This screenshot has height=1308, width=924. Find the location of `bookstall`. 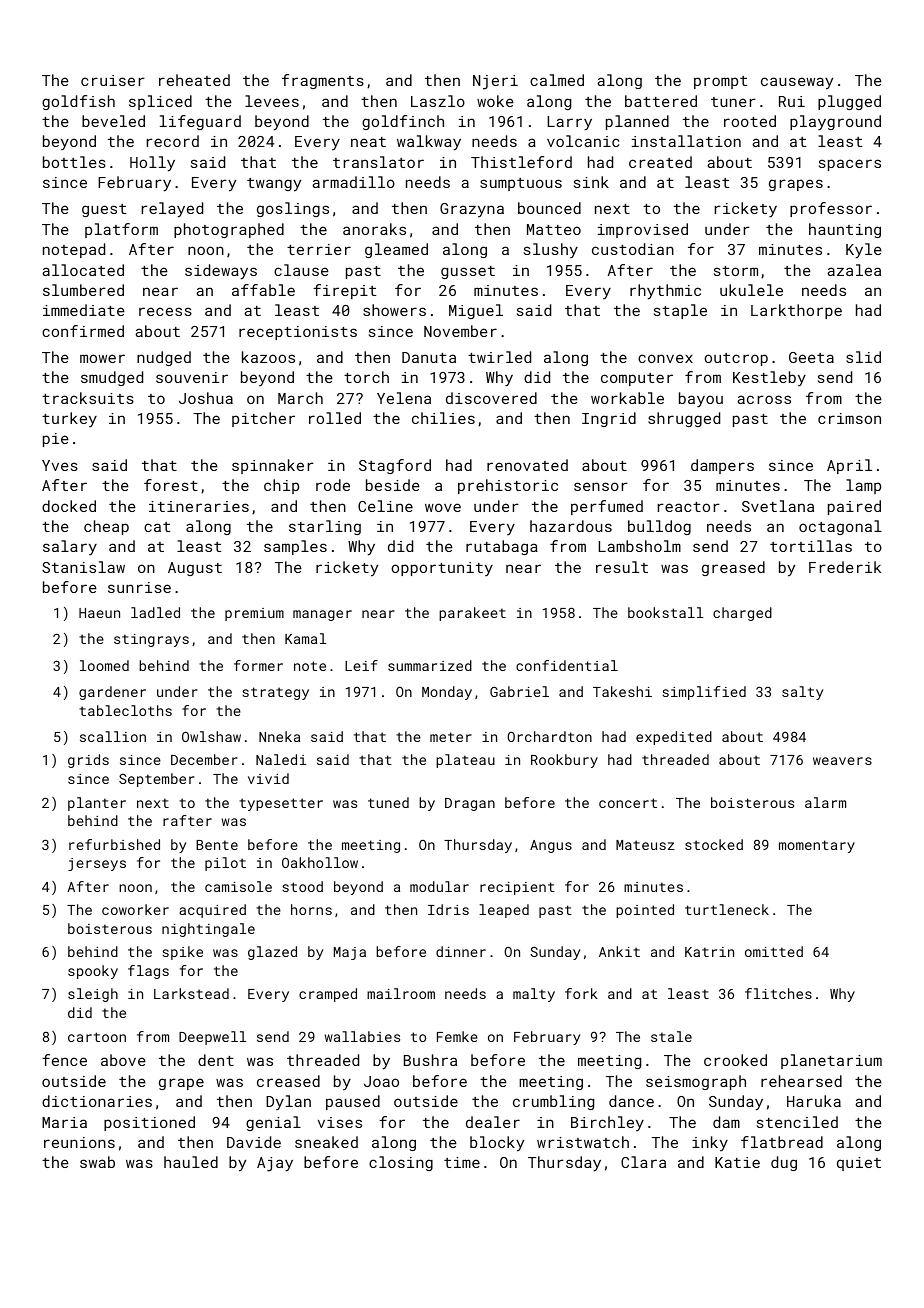

bookstall is located at coordinates (665, 612).
